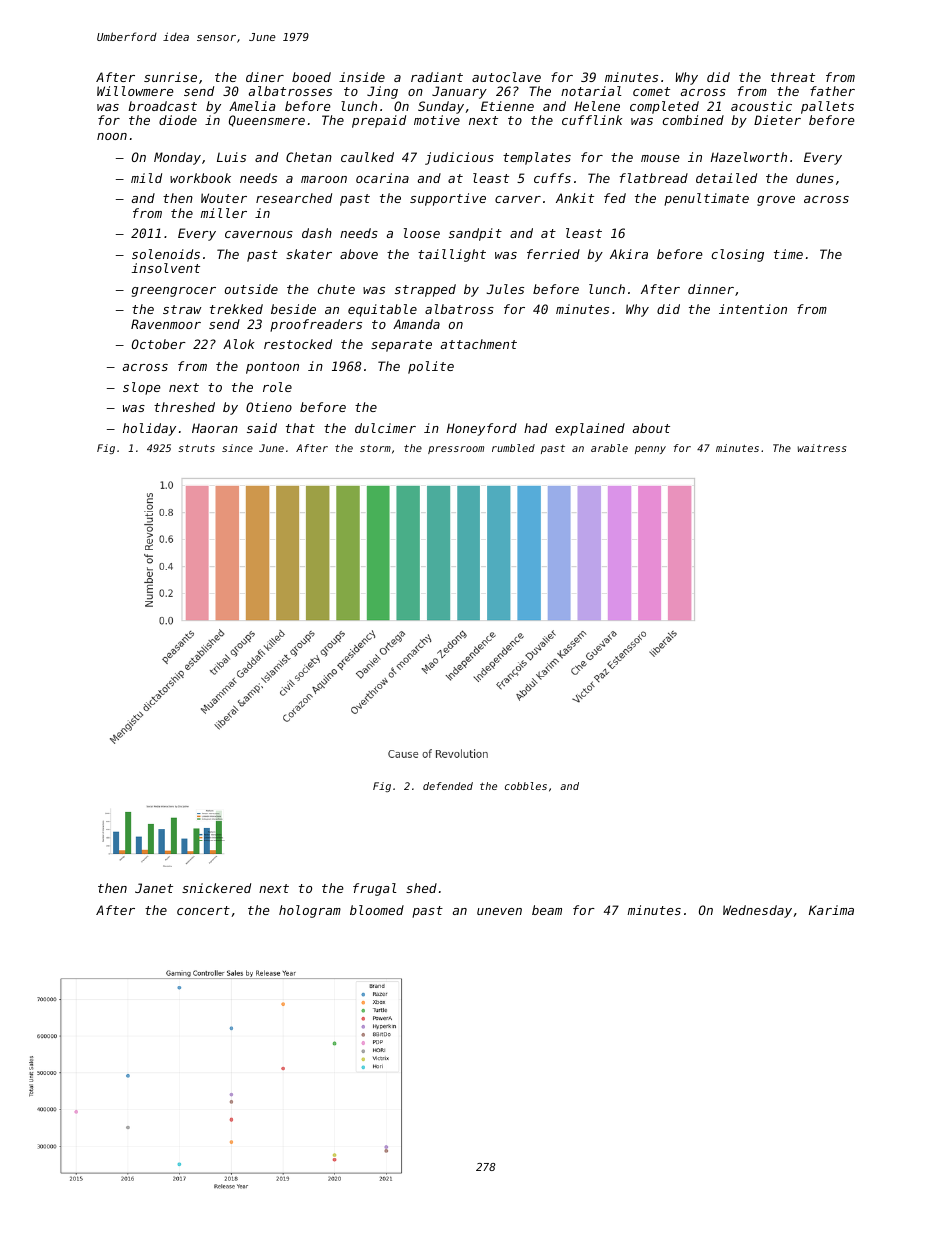  What do you see at coordinates (793, 77) in the screenshot?
I see `threat` at bounding box center [793, 77].
